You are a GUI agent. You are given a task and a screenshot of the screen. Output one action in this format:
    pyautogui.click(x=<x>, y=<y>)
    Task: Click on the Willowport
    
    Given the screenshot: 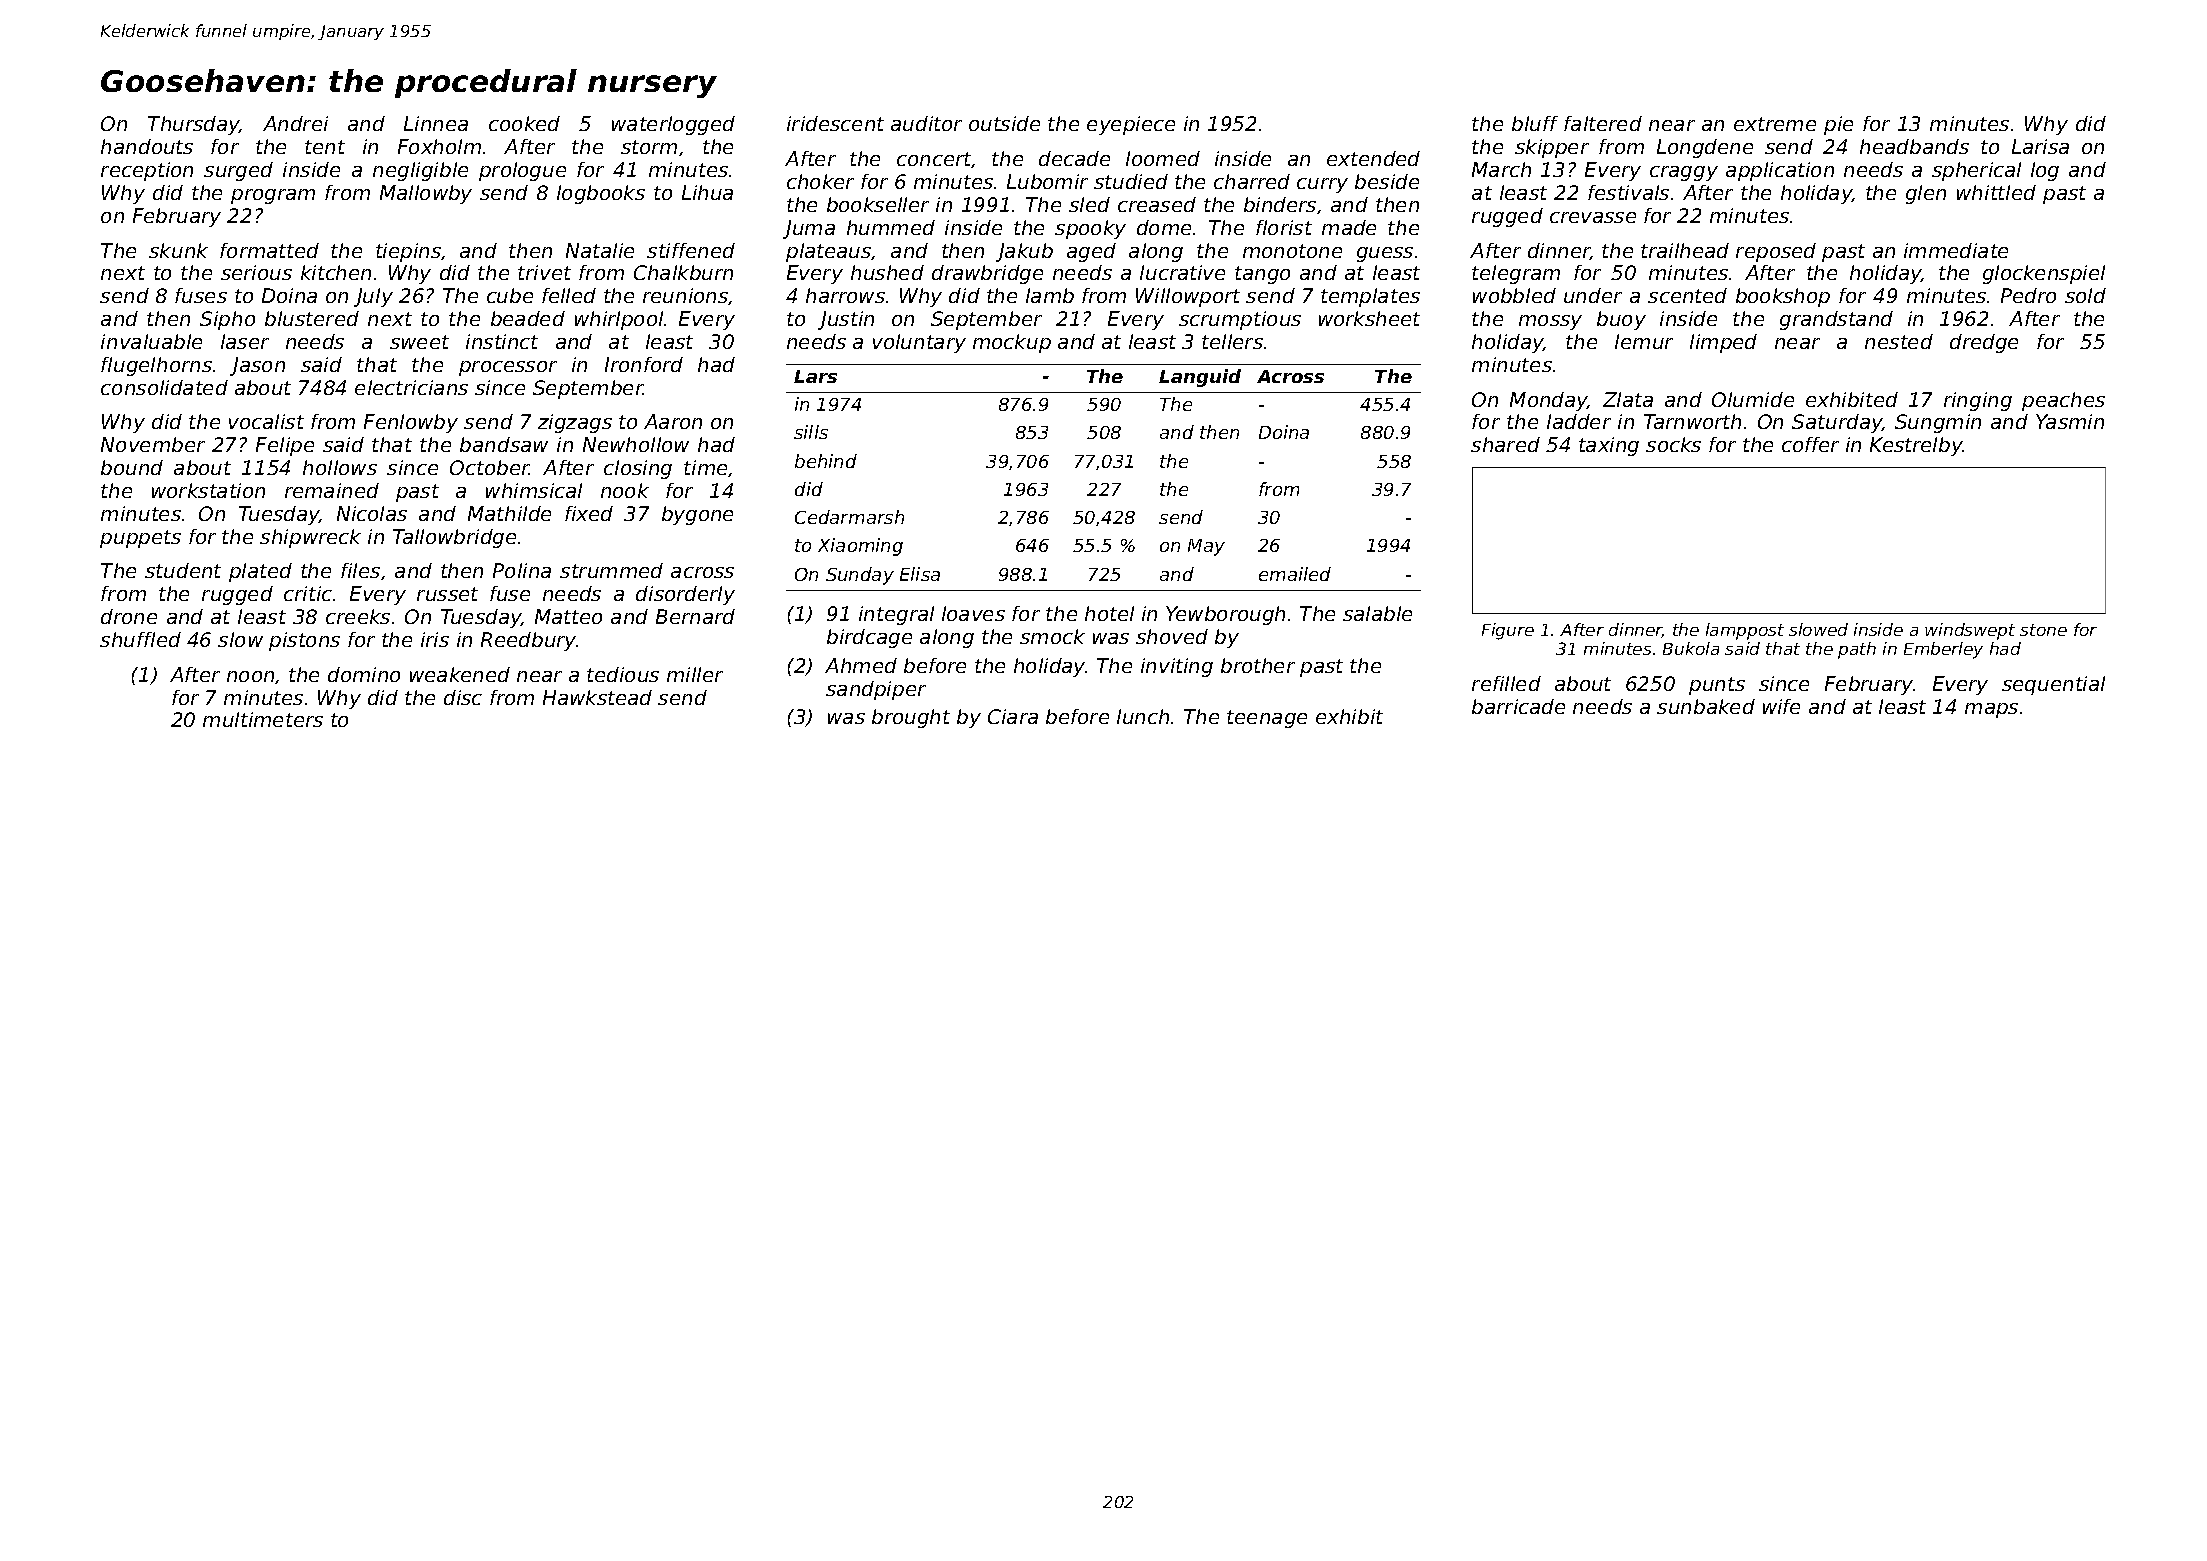 What is the action you would take?
    pyautogui.click(x=1188, y=297)
